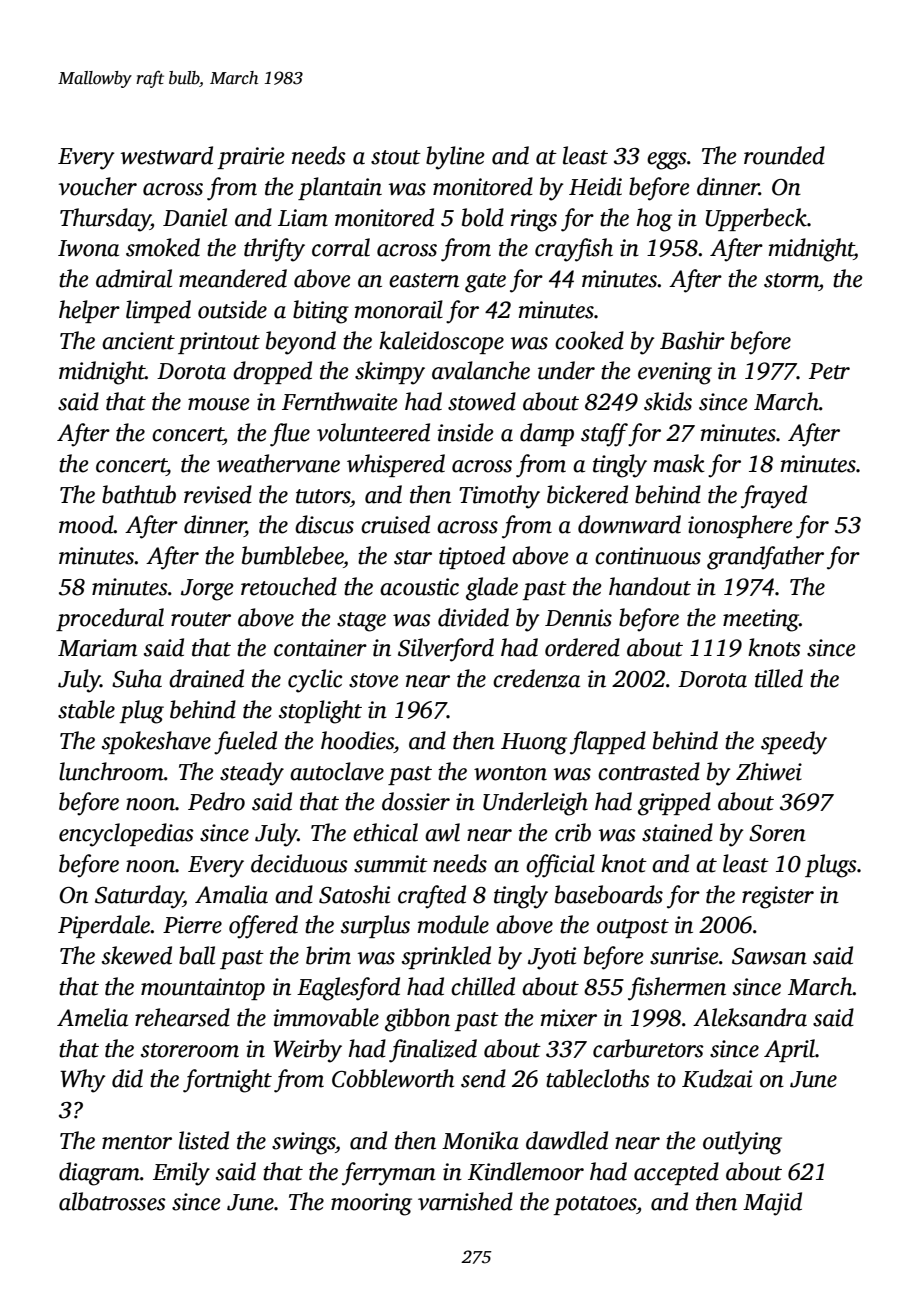 The width and height of the image is (924, 1311). What do you see at coordinates (779, 678) in the image?
I see `tilled` at bounding box center [779, 678].
